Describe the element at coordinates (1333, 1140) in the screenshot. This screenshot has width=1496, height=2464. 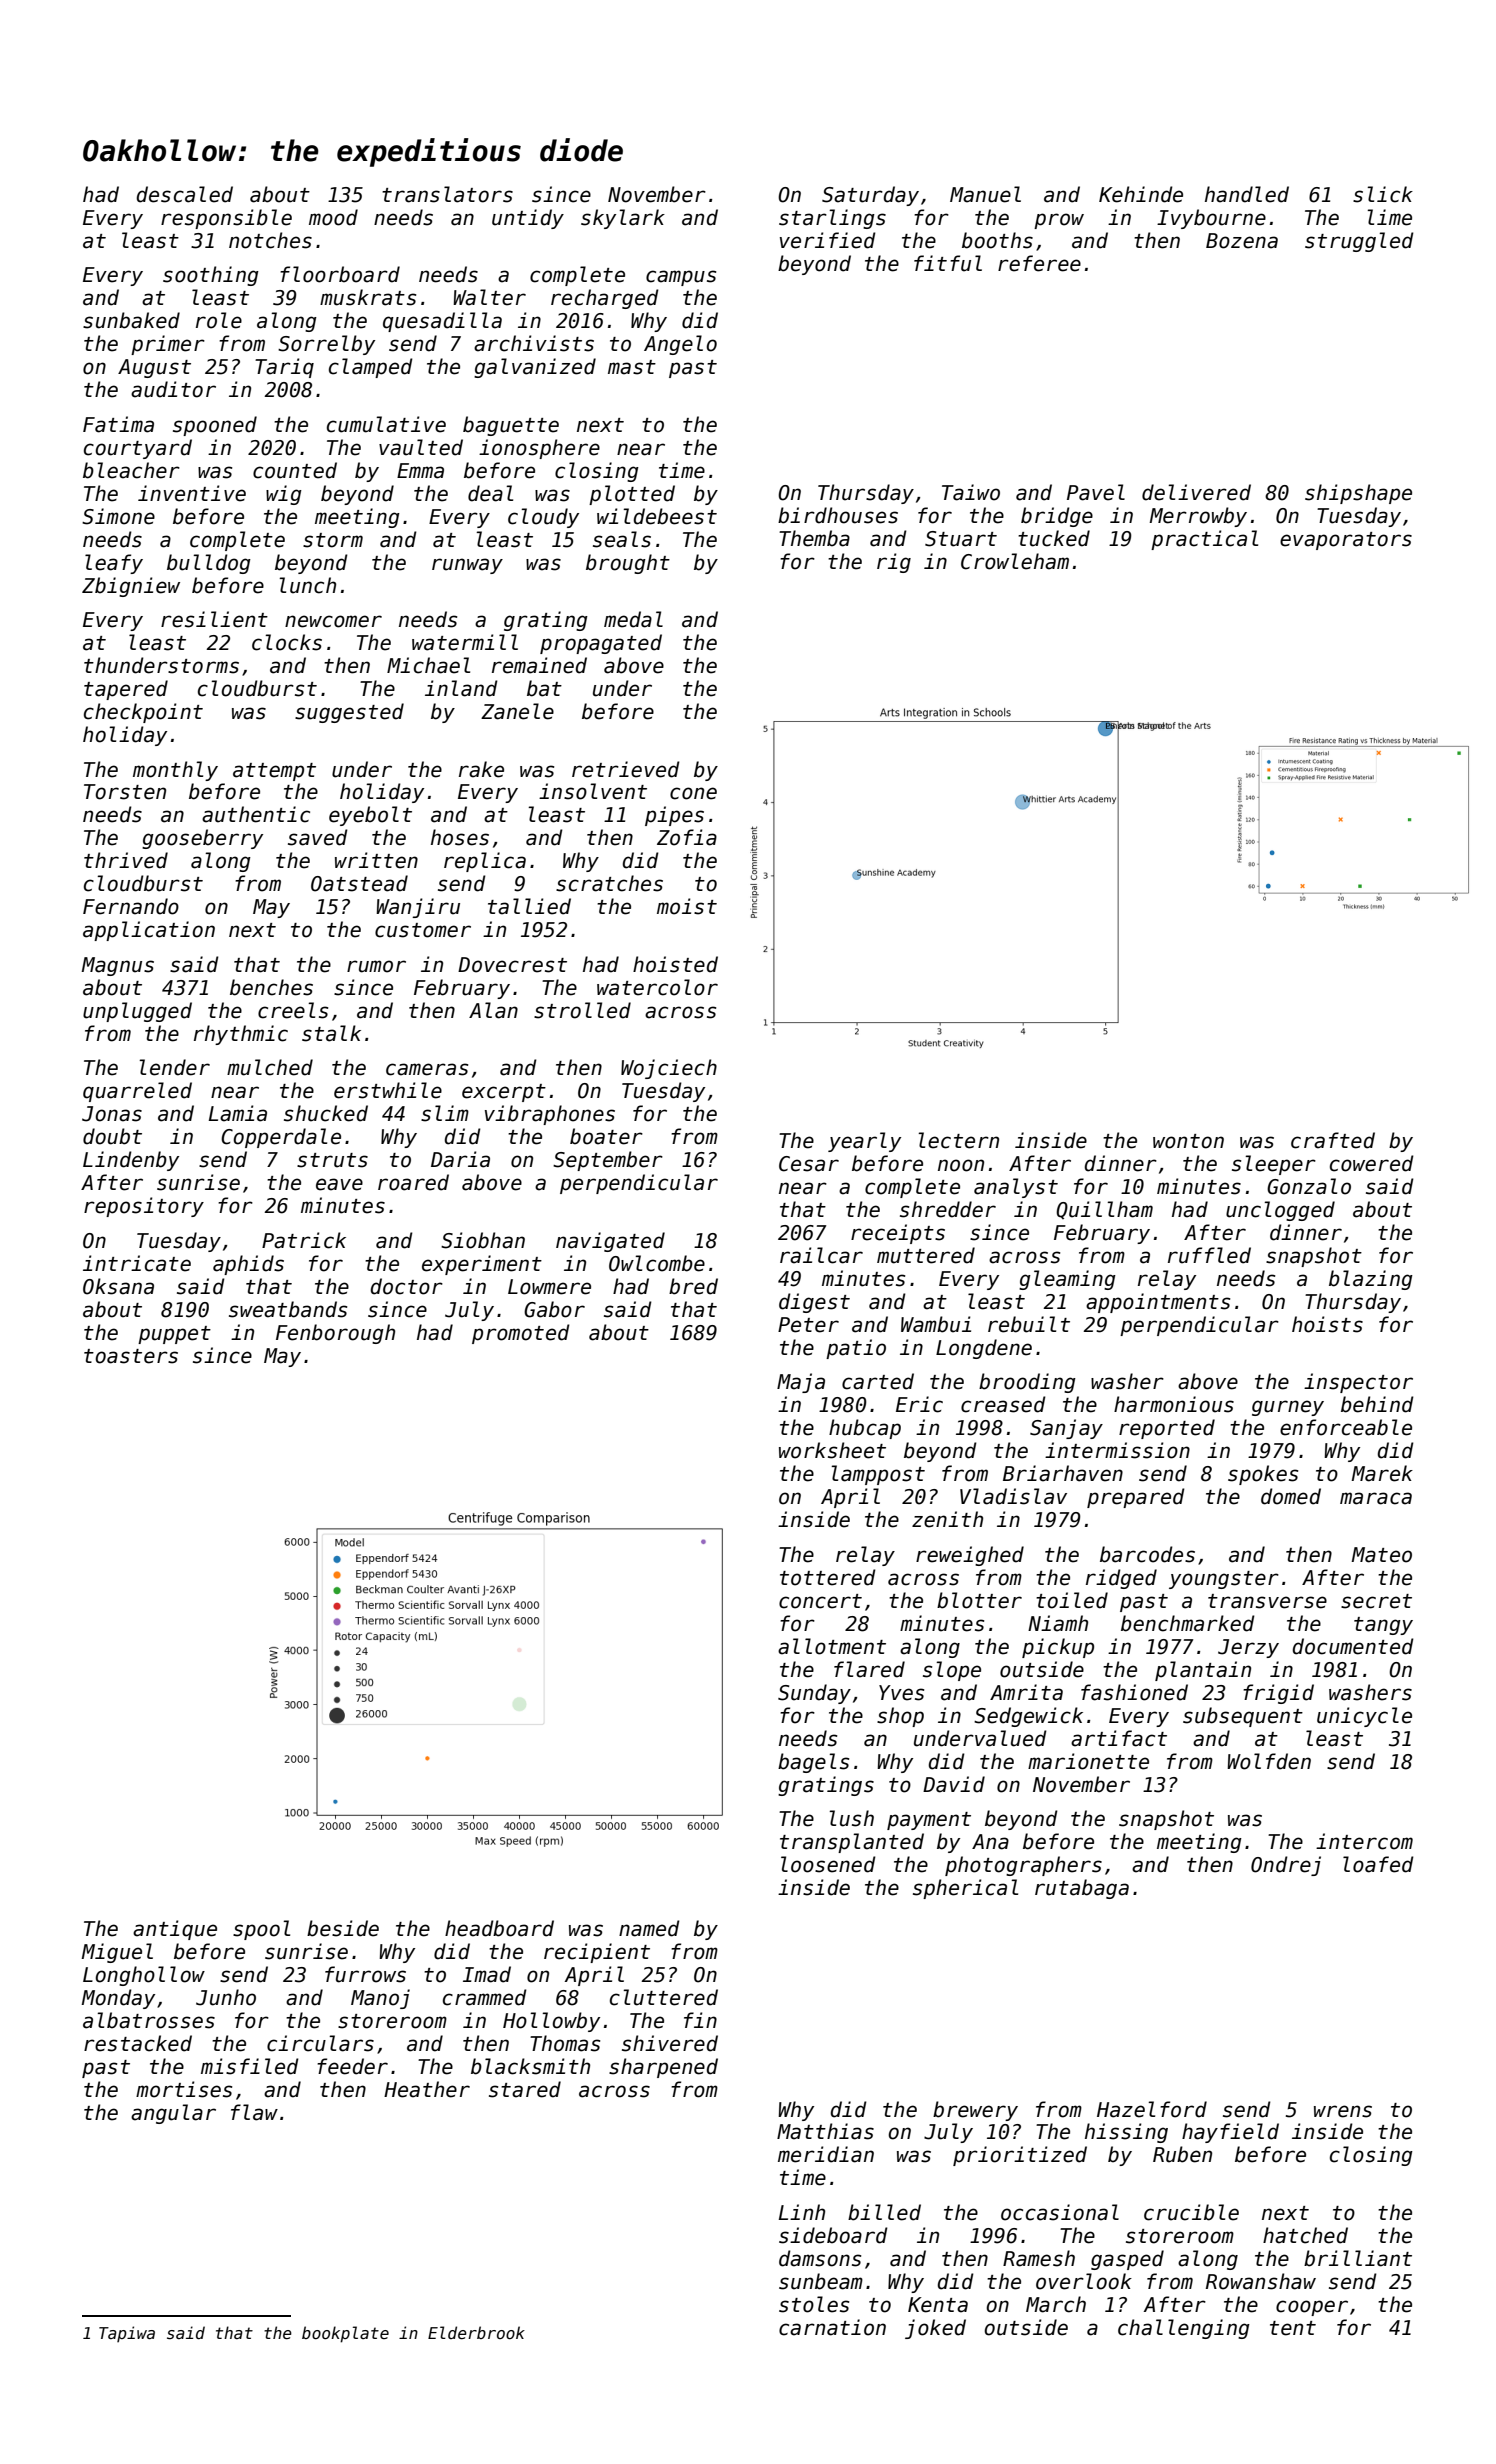
I see `crafted` at that location.
